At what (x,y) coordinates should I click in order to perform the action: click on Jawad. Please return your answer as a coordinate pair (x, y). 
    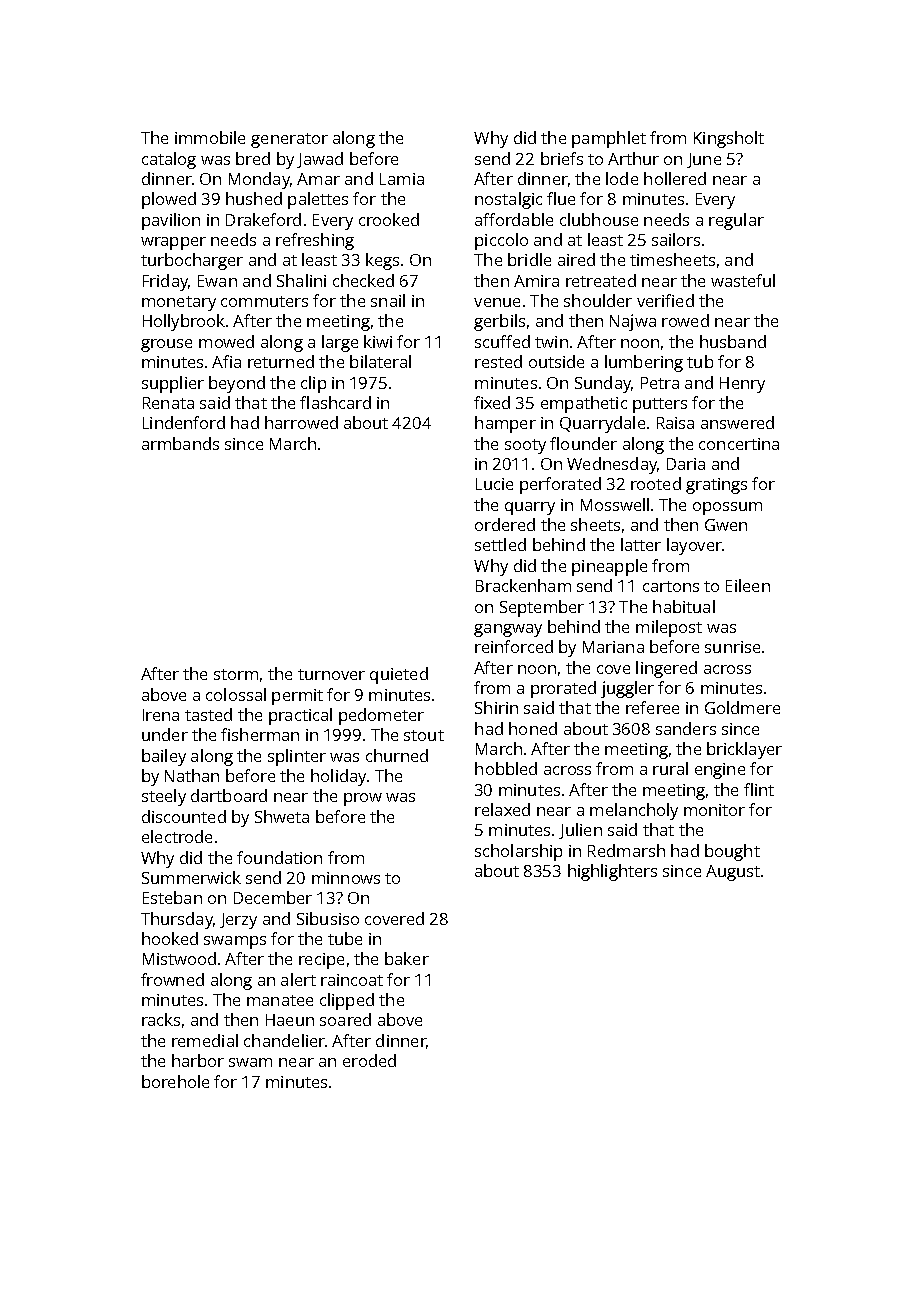
    Looking at the image, I should click on (320, 160).
